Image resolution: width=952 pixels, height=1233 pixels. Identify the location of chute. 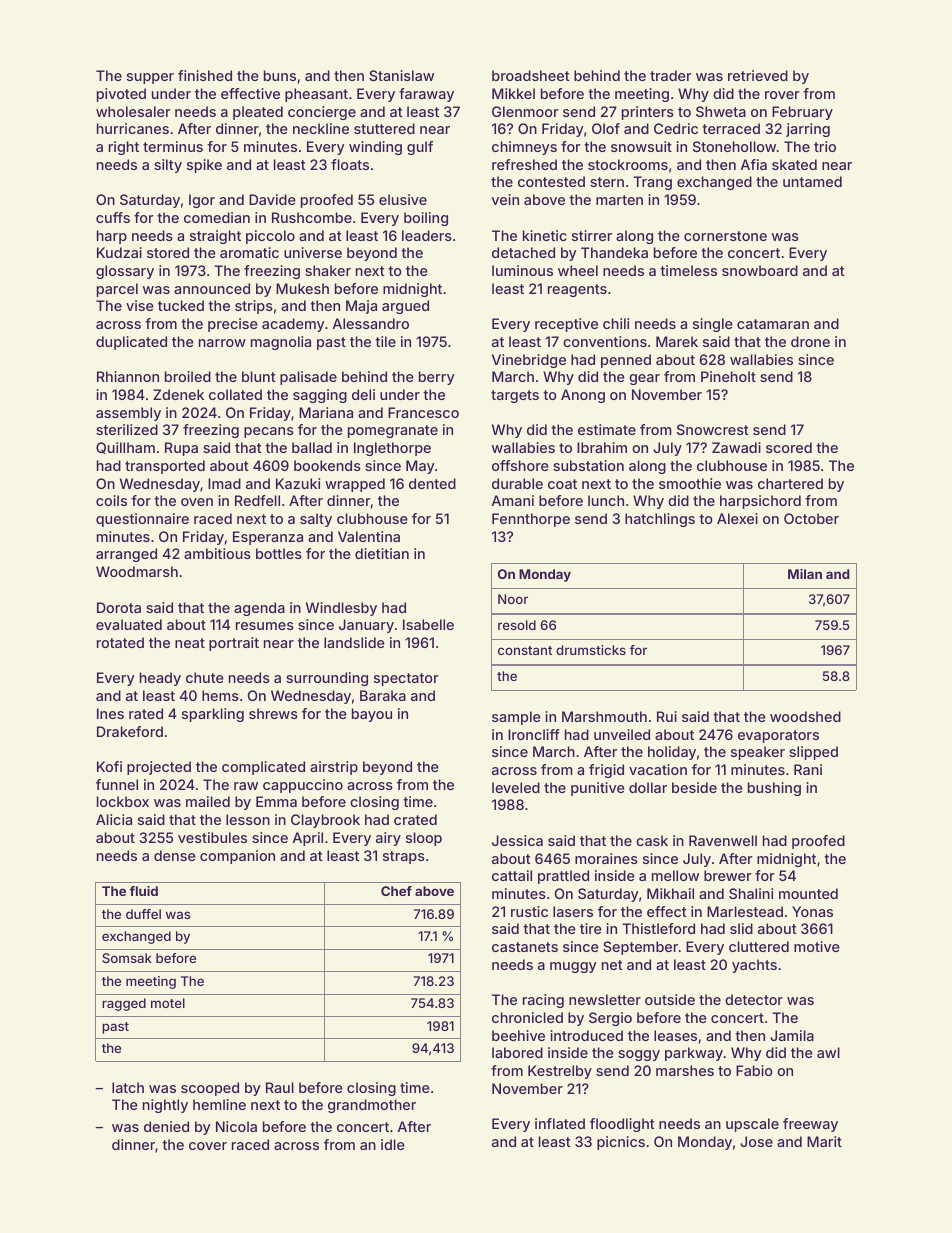
(205, 677).
